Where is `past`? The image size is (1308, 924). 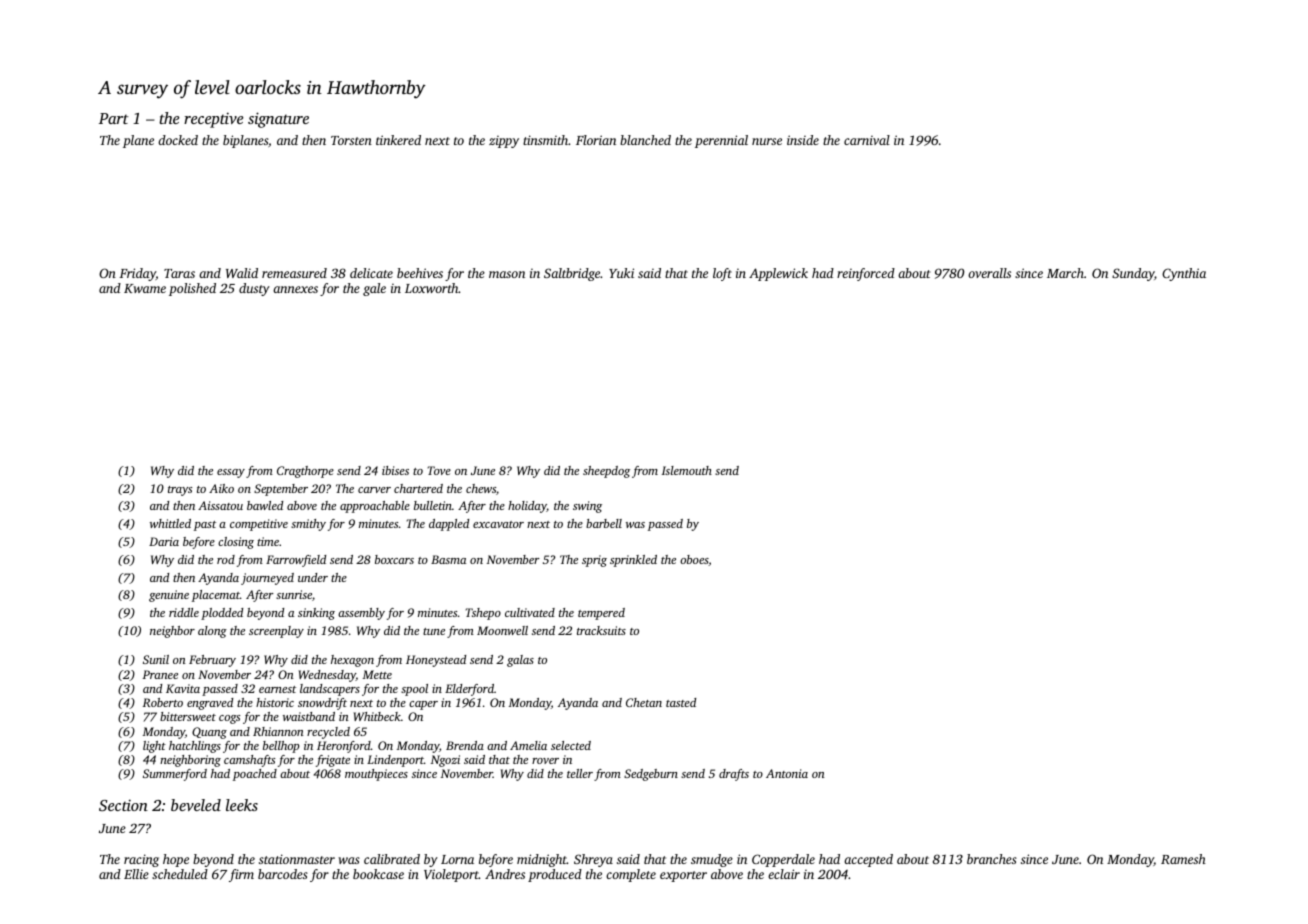 past is located at coordinates (205, 526).
